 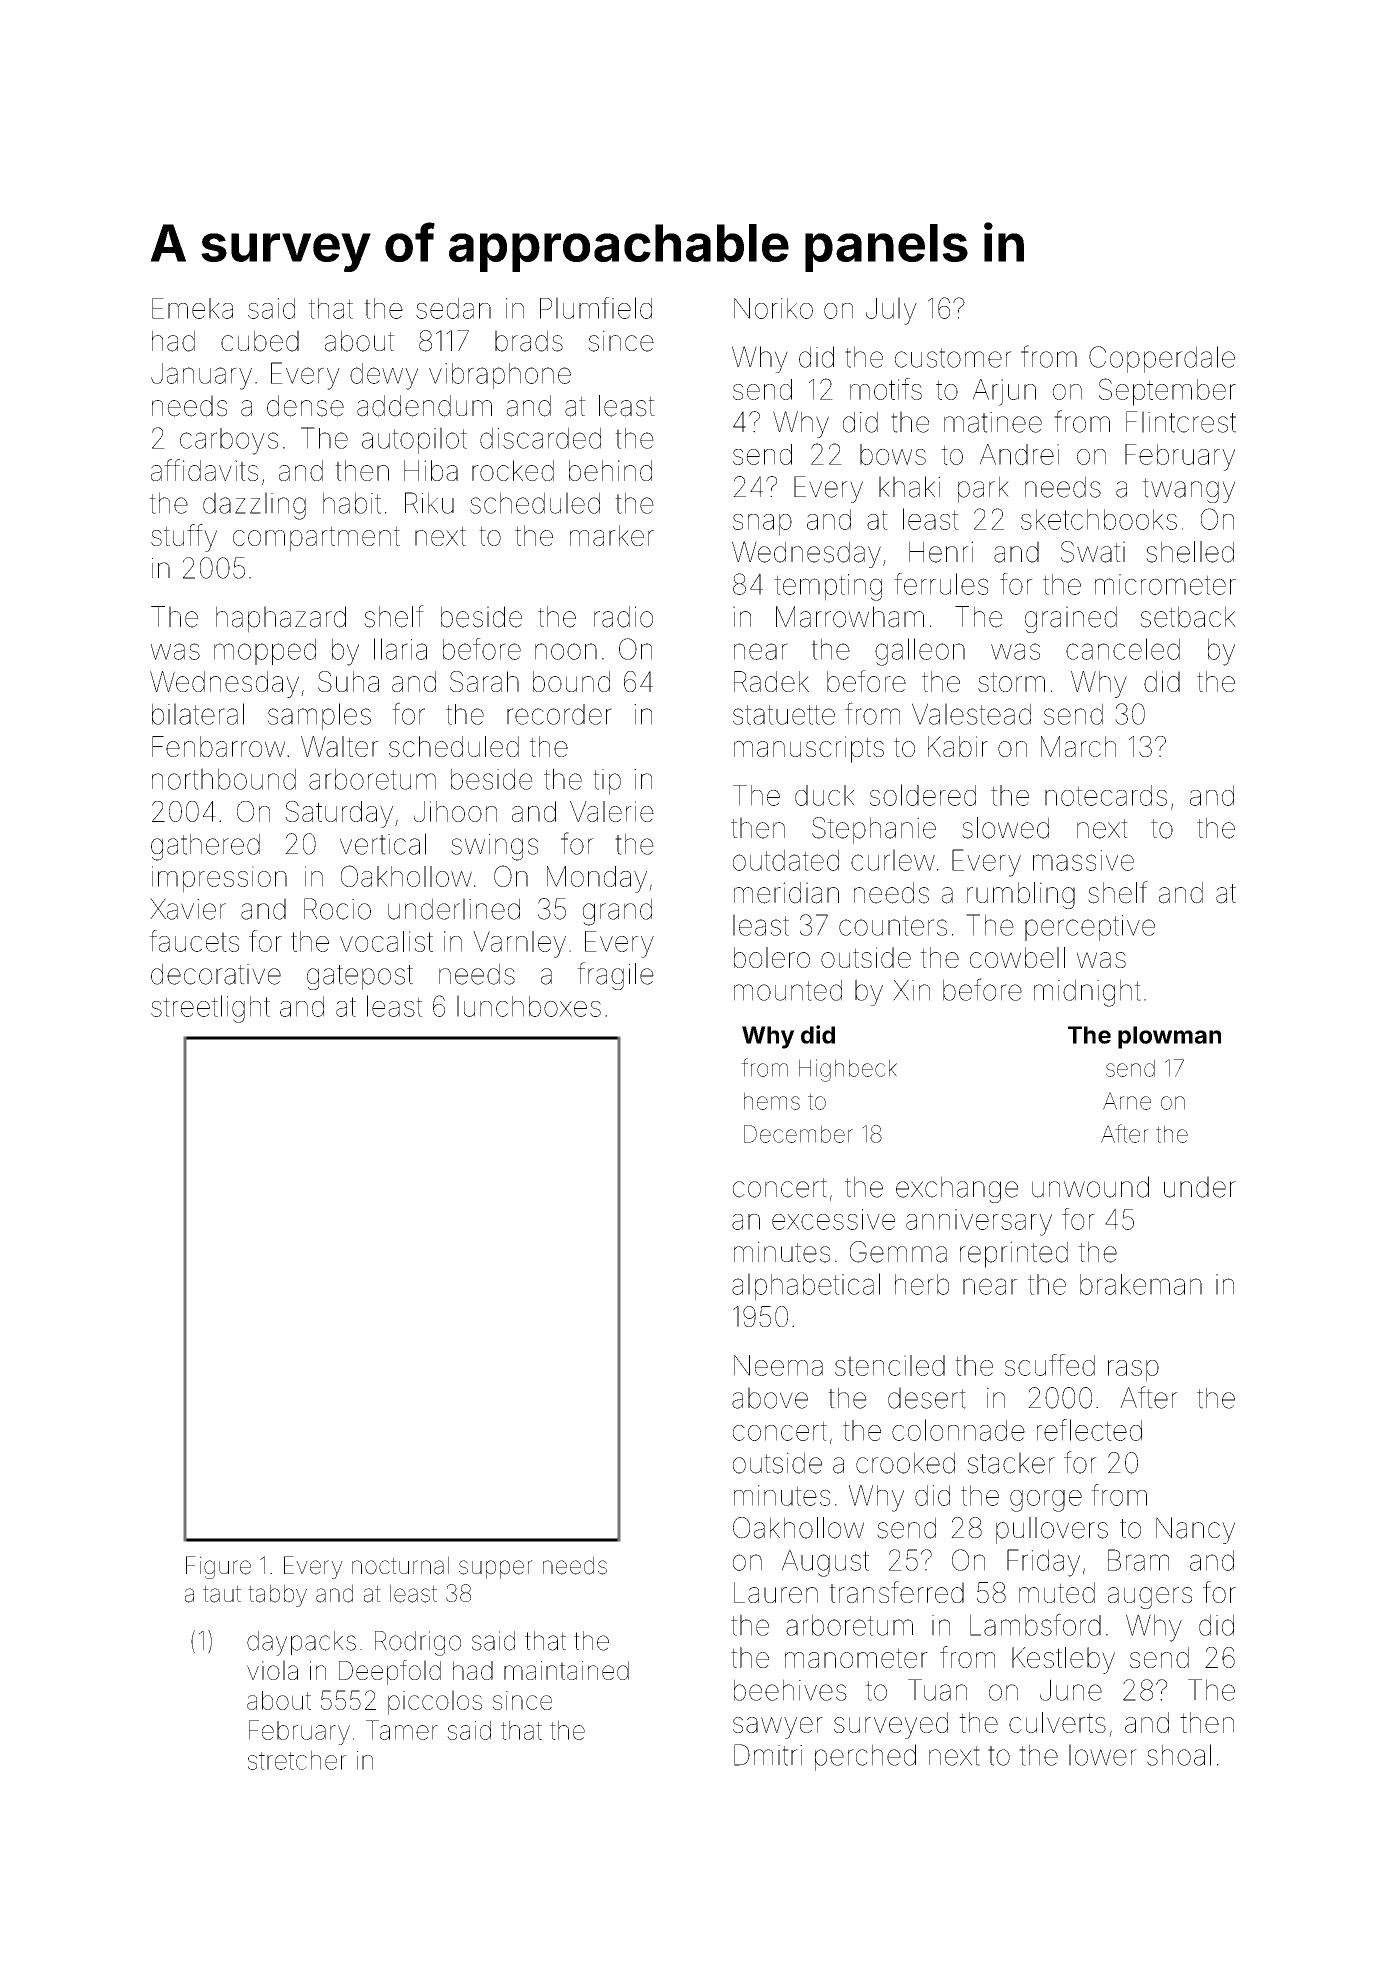 What do you see at coordinates (891, 311) in the screenshot?
I see `July` at bounding box center [891, 311].
